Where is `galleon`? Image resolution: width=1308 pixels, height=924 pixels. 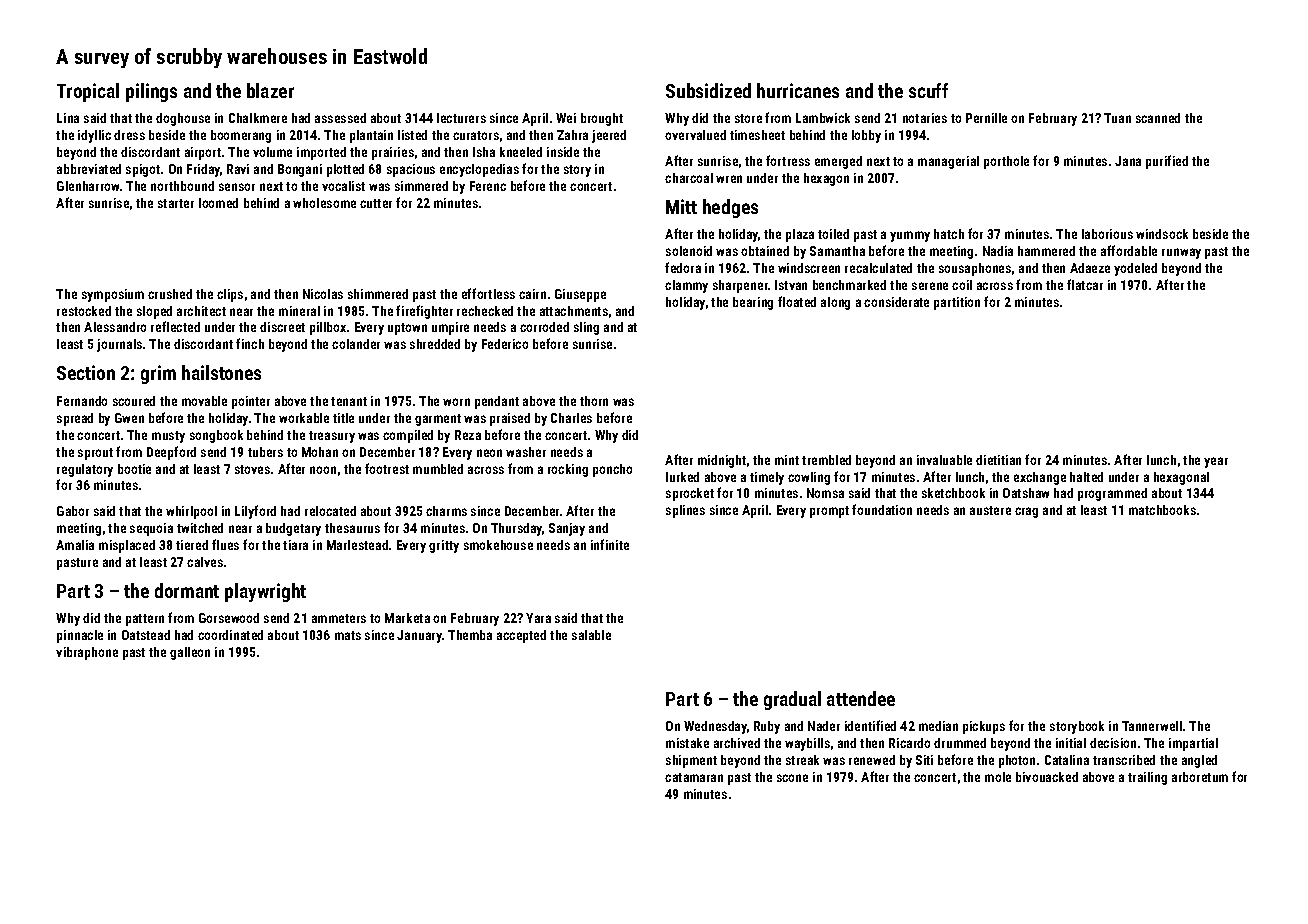 galleon is located at coordinates (190, 653).
